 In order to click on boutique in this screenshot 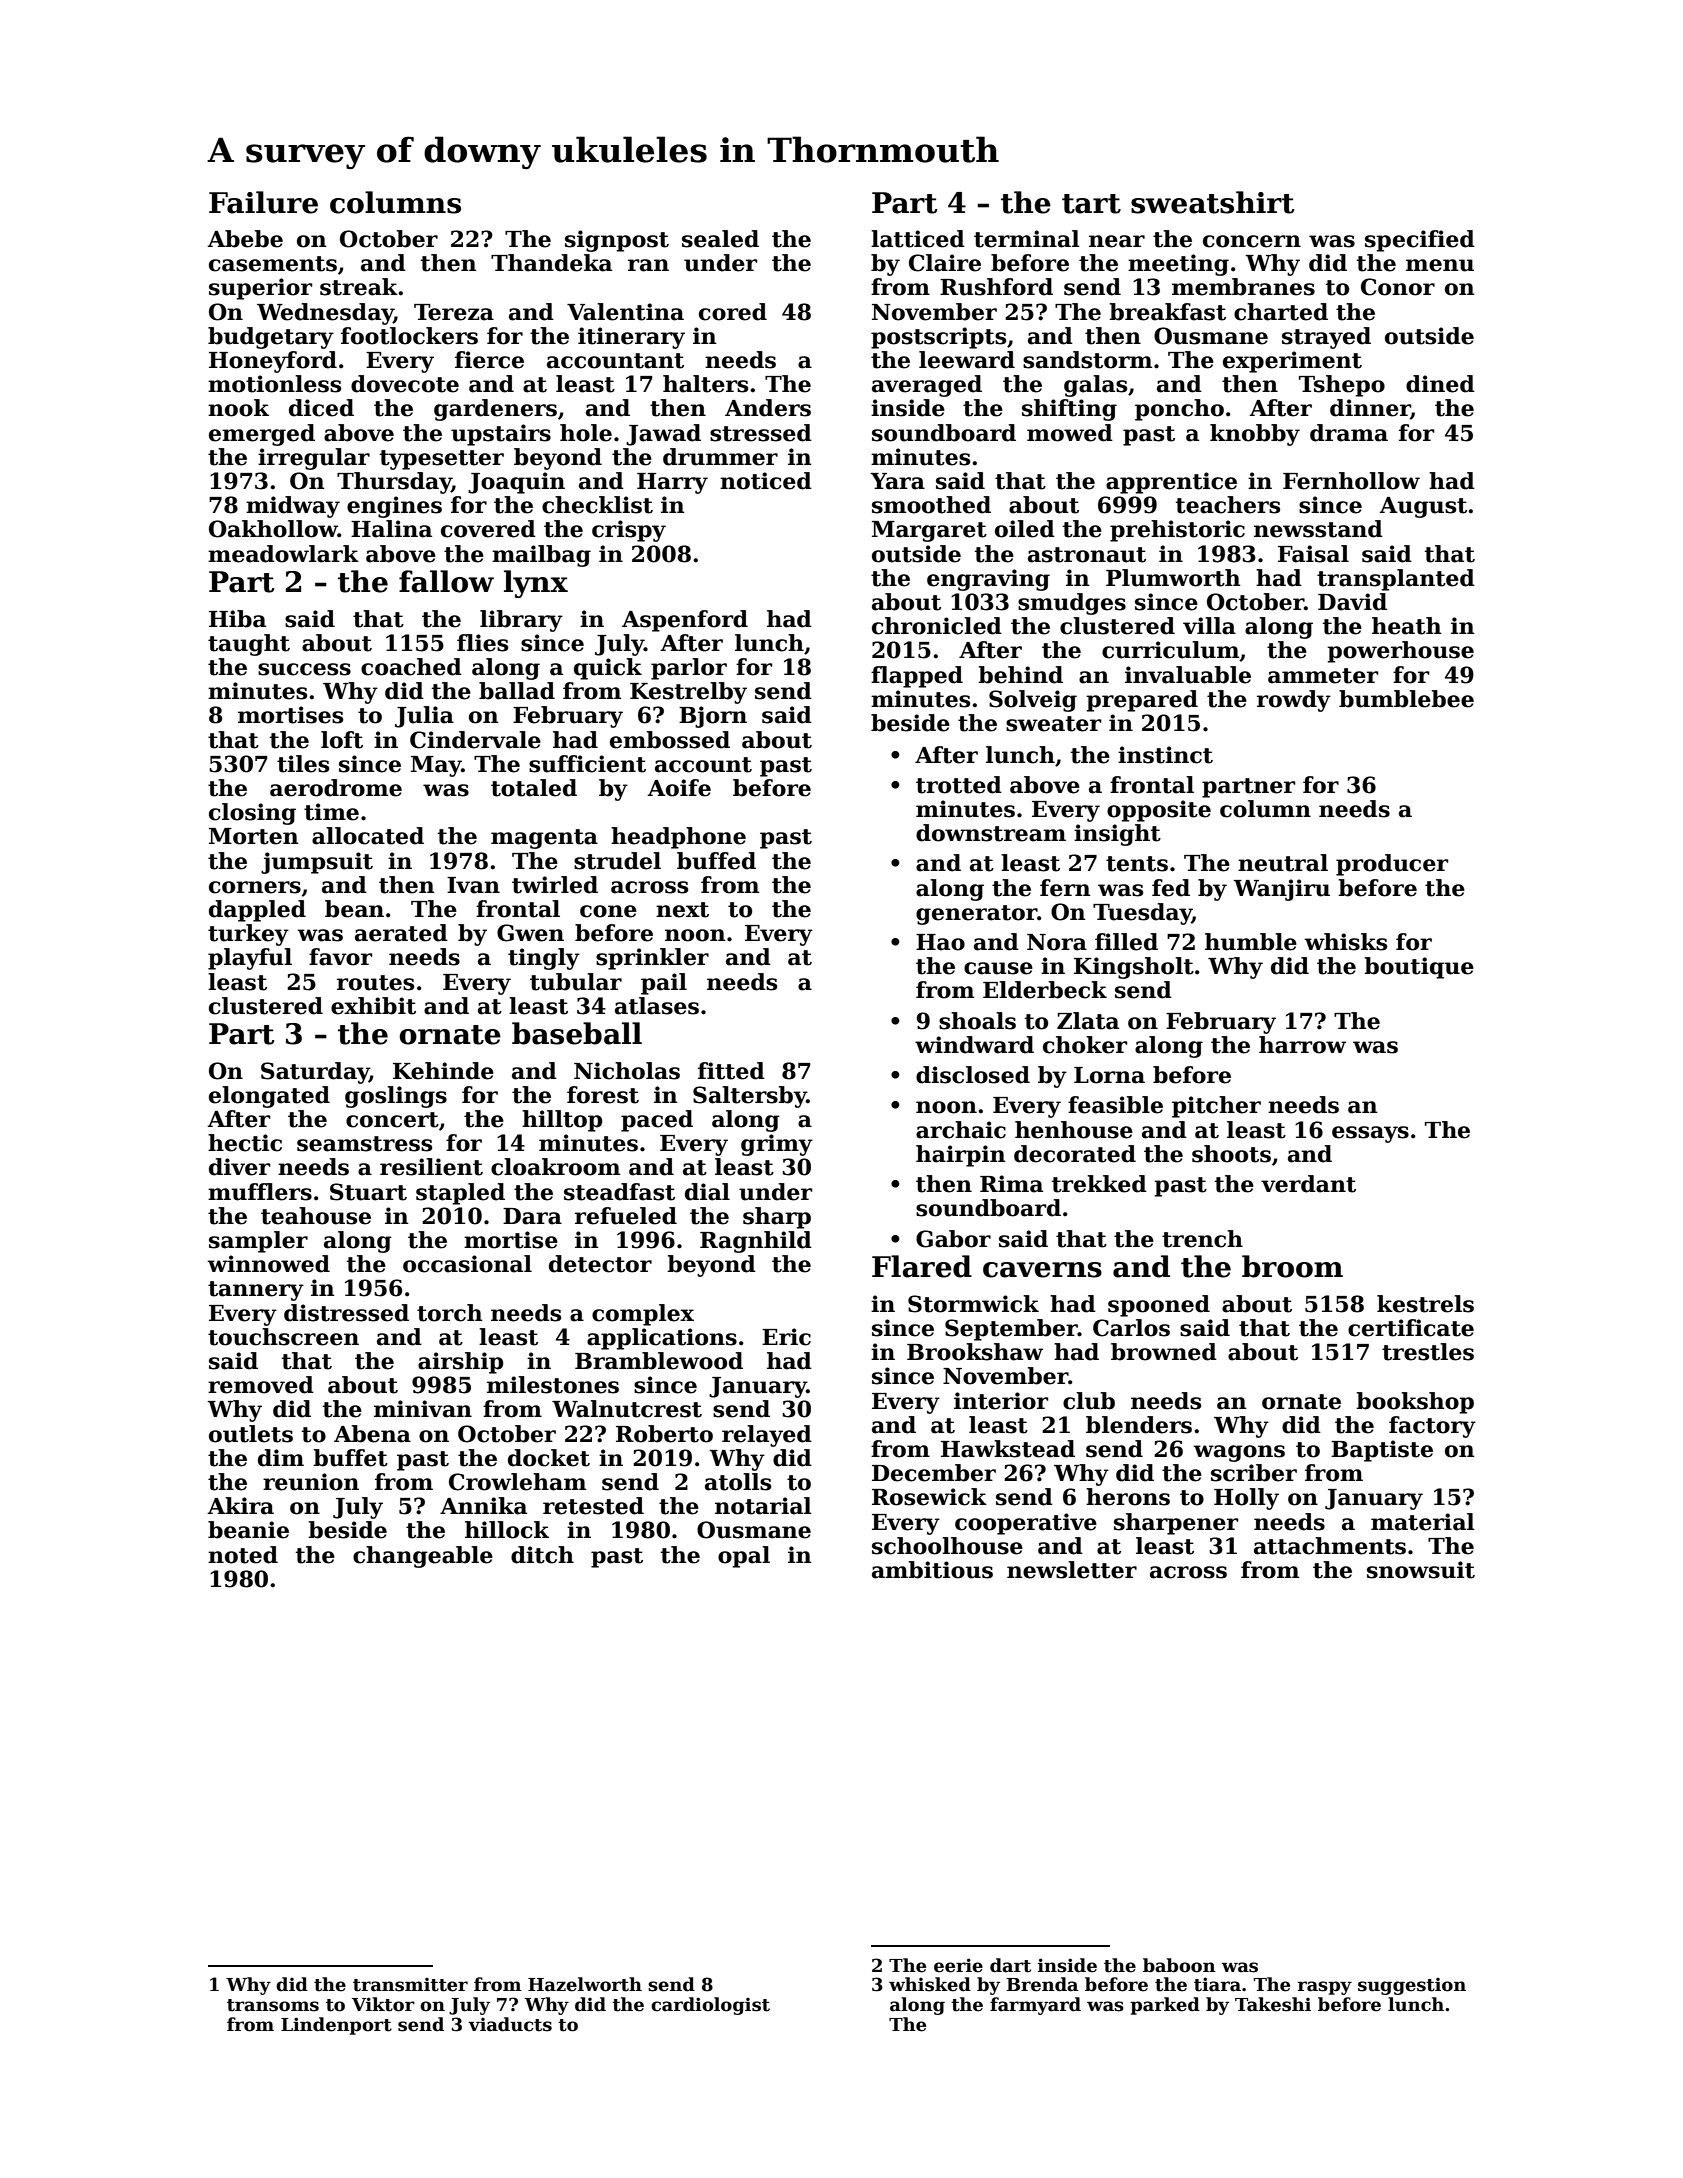, I will do `click(1419, 968)`.
